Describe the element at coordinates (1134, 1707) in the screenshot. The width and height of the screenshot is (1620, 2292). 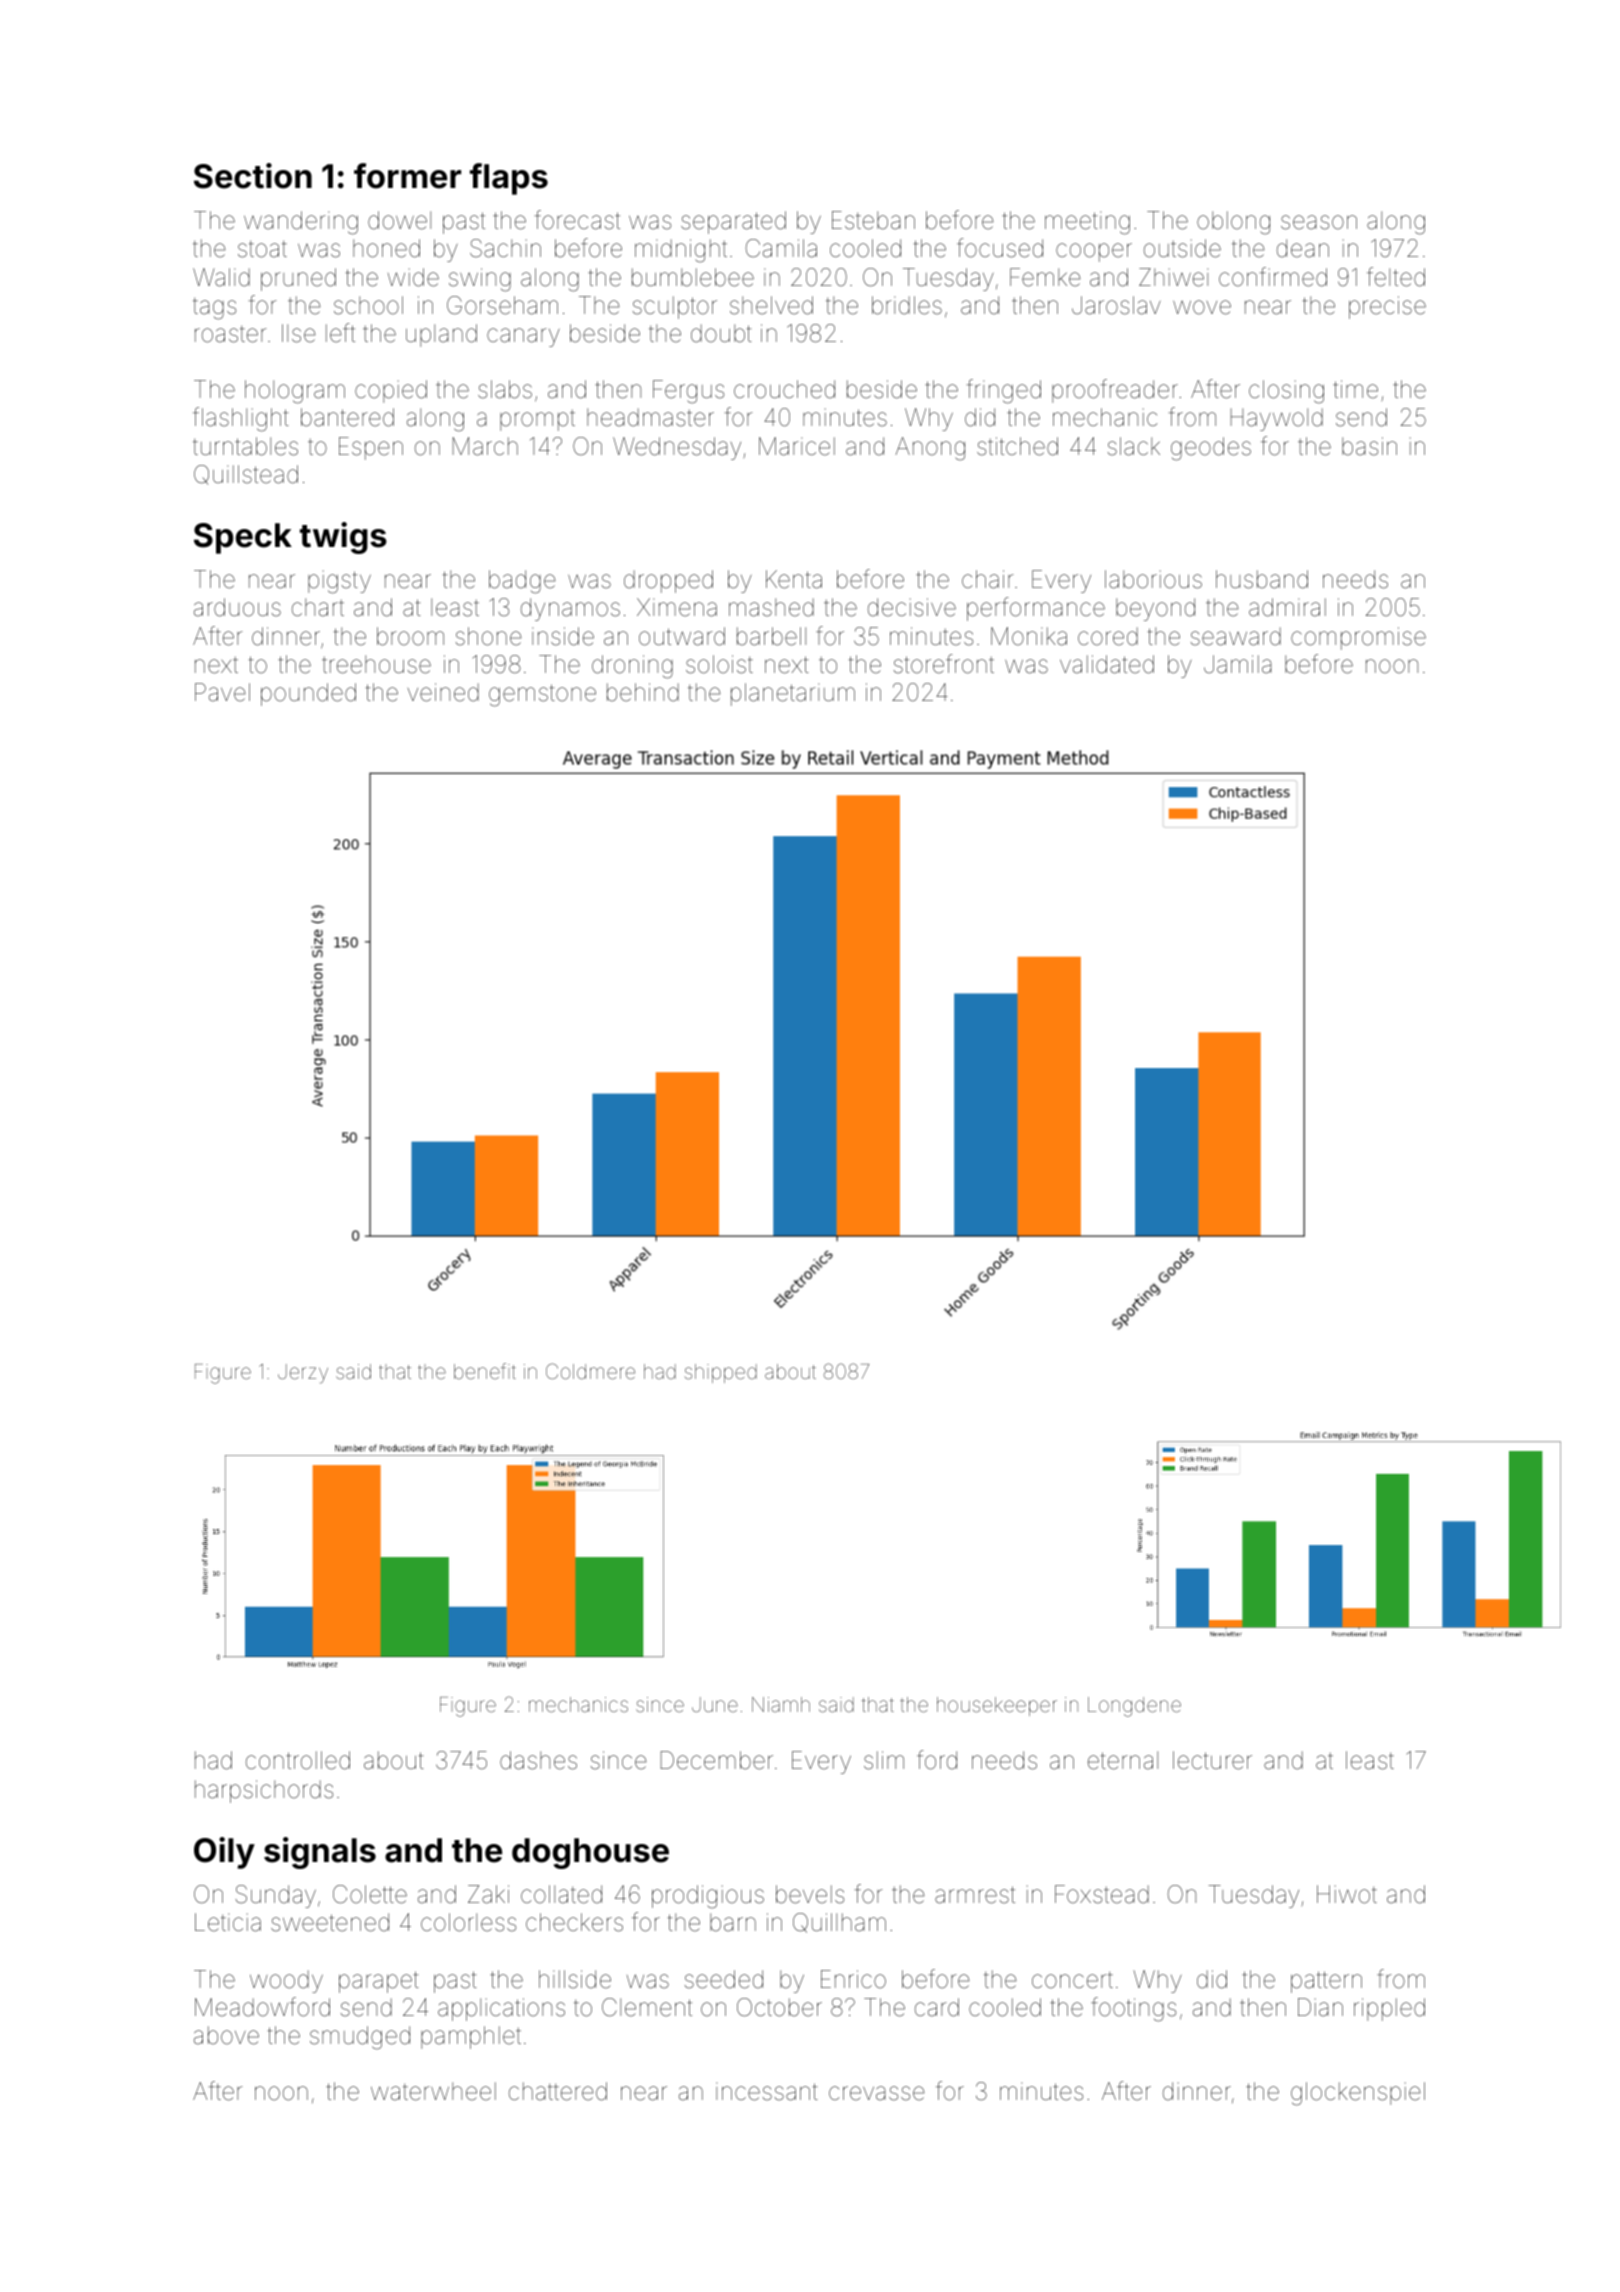
I see `Longdene` at that location.
